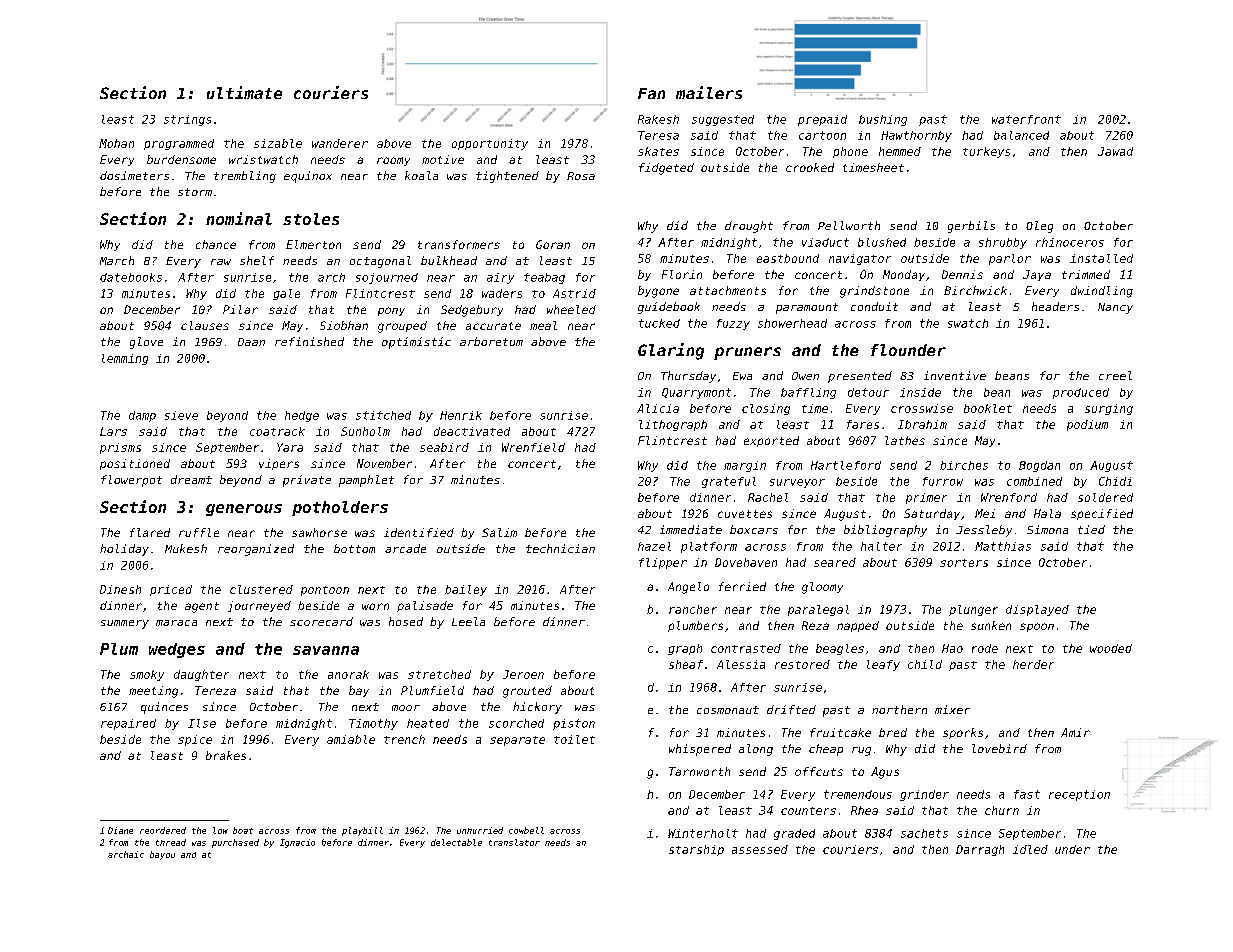 Image resolution: width=1233 pixels, height=952 pixels. Describe the element at coordinates (131, 481) in the page. I see `flowerpot` at that location.
